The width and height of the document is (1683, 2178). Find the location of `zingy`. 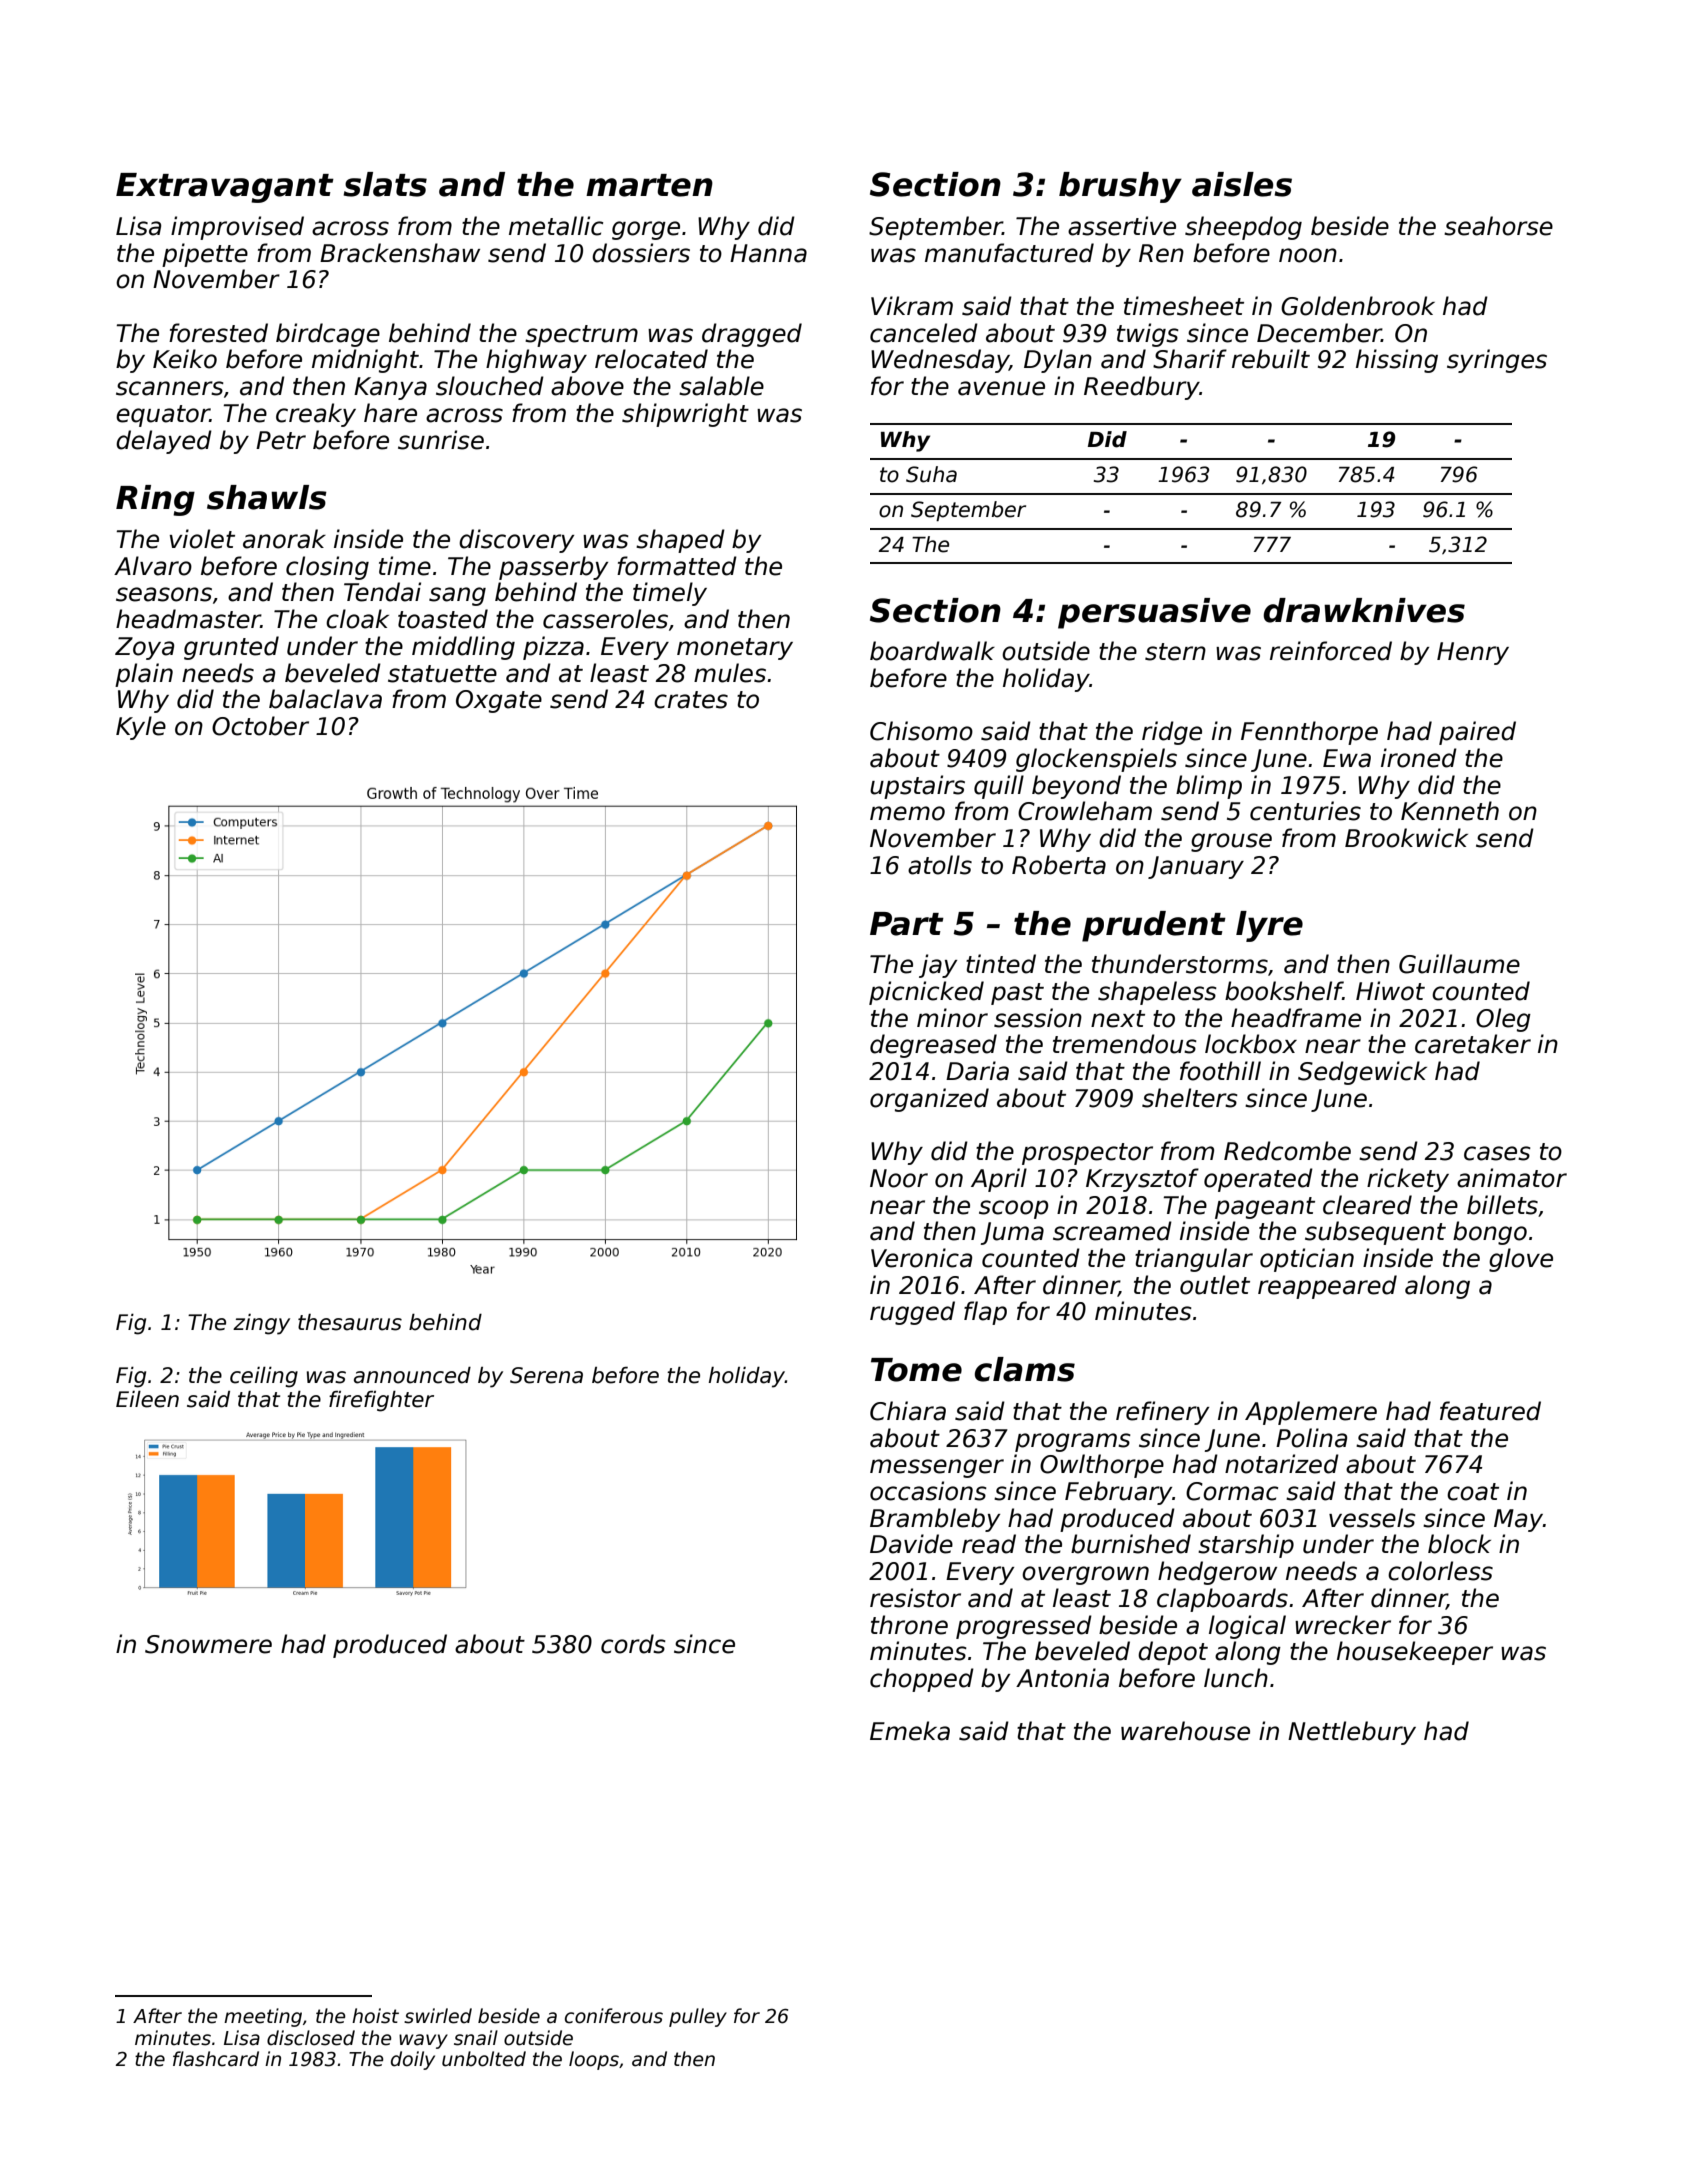

zingy is located at coordinates (261, 1324).
